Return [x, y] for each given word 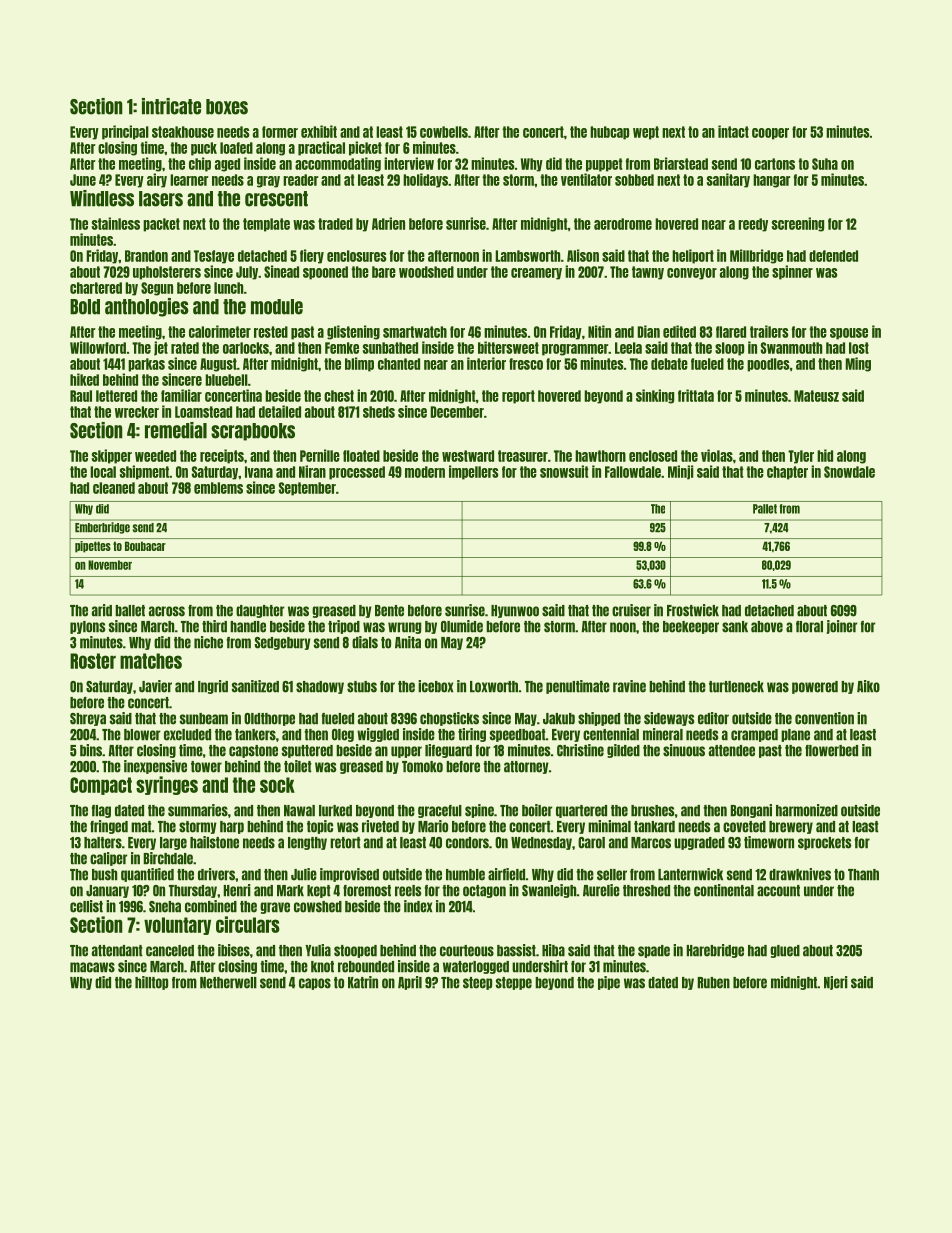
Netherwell [228, 983]
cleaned [114, 488]
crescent [276, 199]
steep [477, 983]
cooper [770, 134]
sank [735, 627]
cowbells [444, 132]
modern [425, 472]
